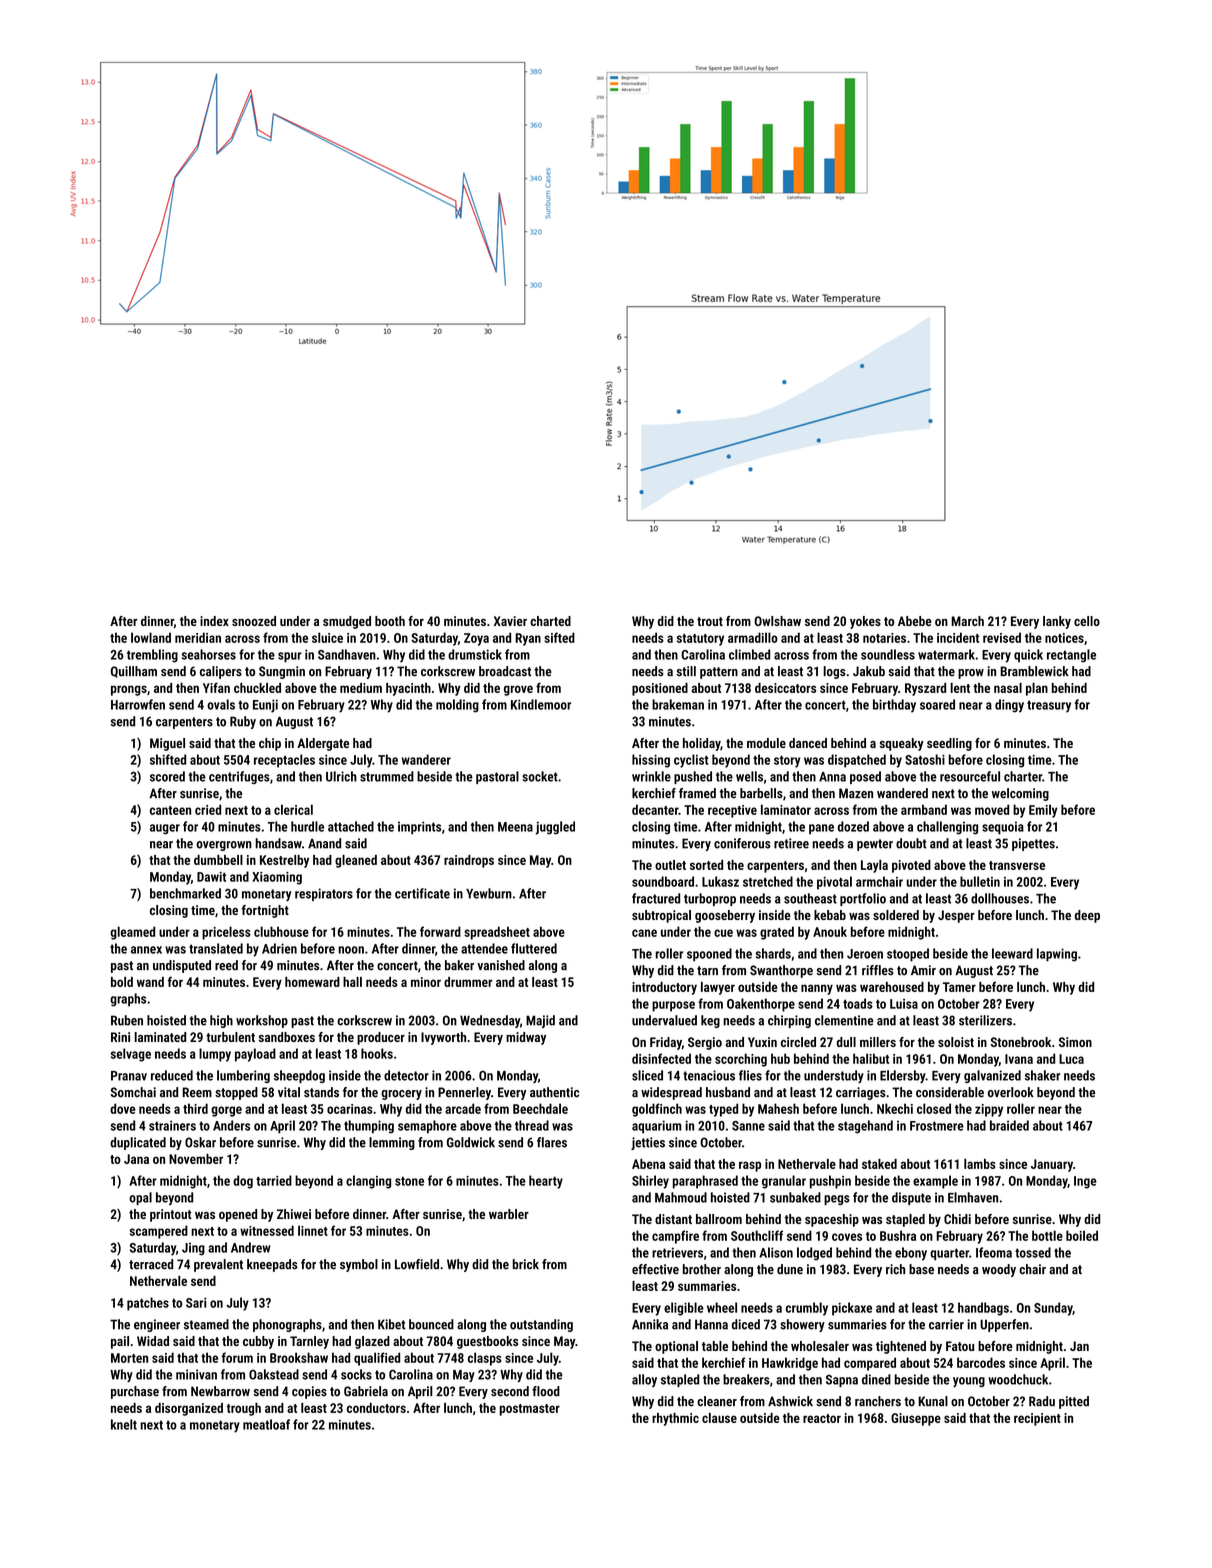 The height and width of the page is (1568, 1212). What do you see at coordinates (1049, 706) in the page?
I see `treasury` at bounding box center [1049, 706].
